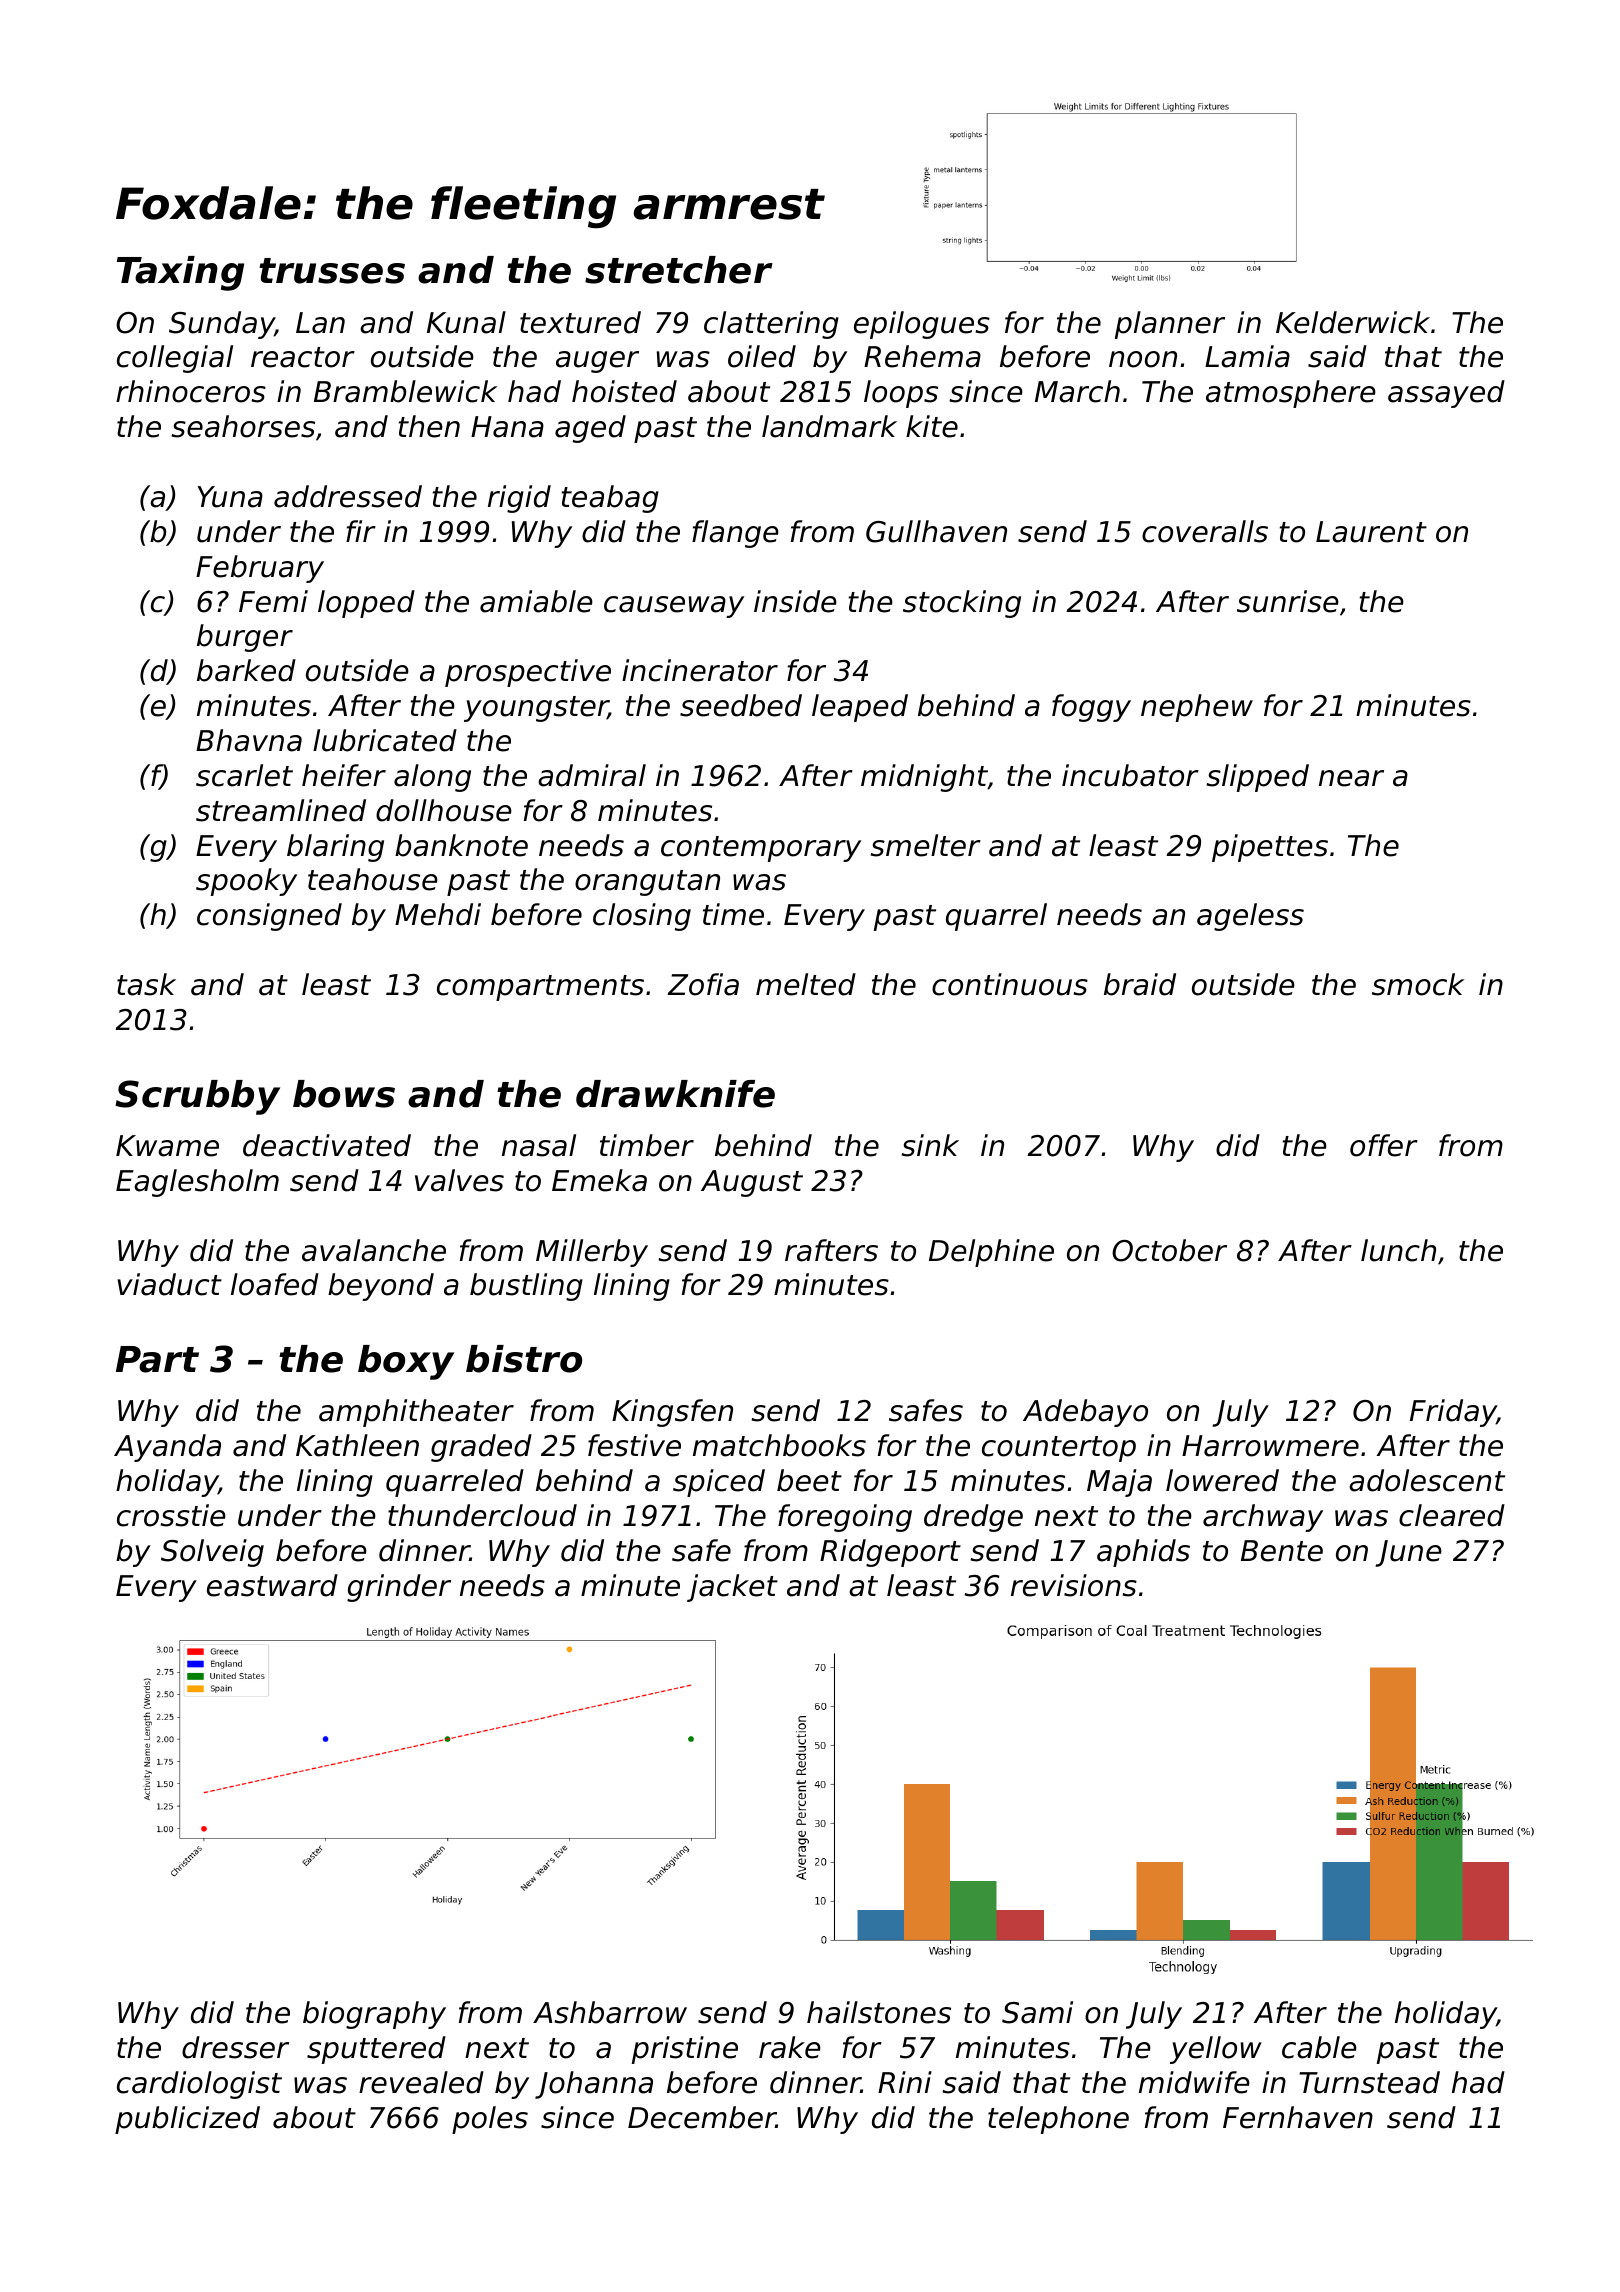  I want to click on Kingsfen, so click(672, 1413).
